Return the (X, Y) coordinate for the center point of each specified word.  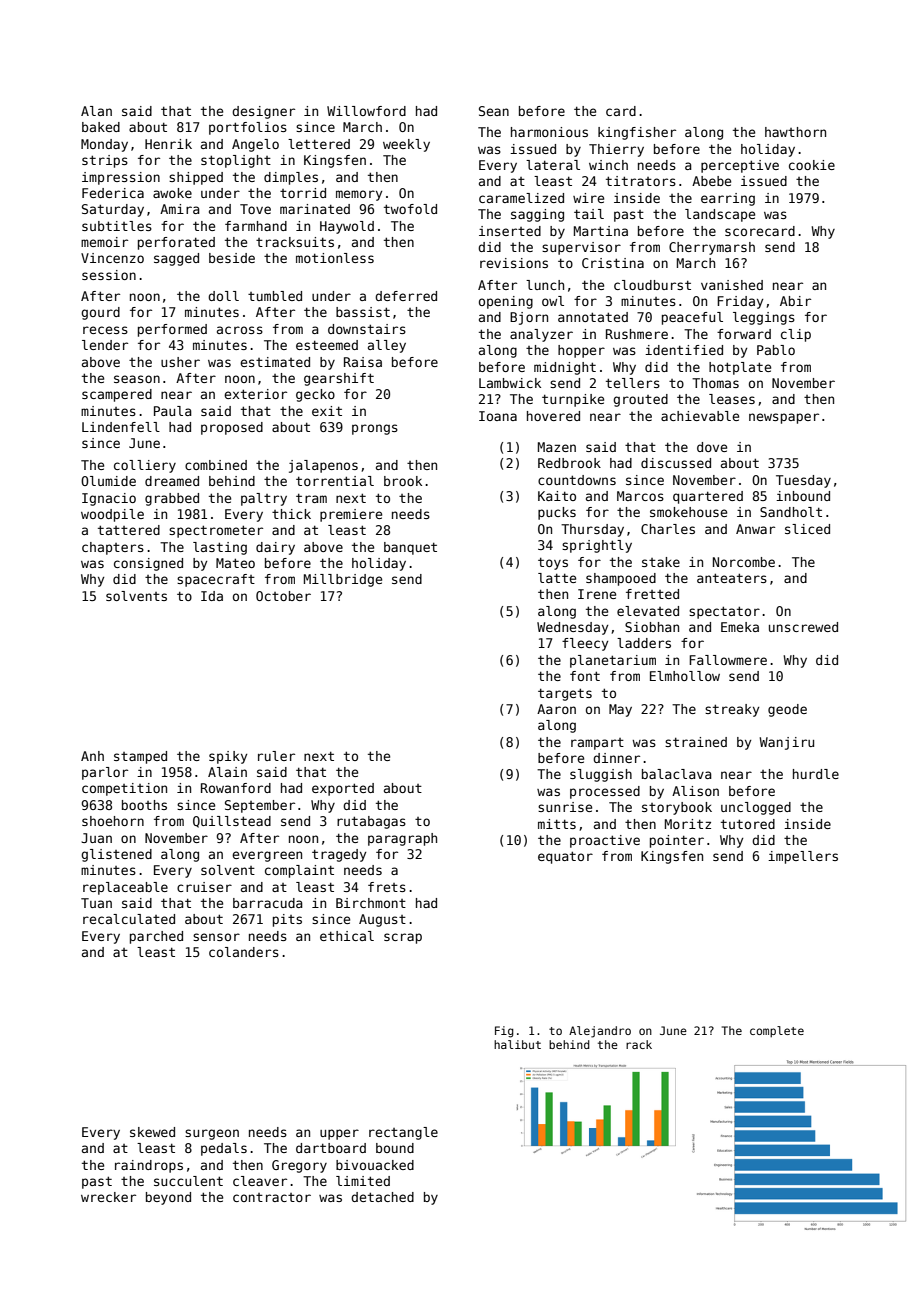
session (109, 275)
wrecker (108, 1197)
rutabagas (371, 822)
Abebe (711, 181)
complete (777, 1032)
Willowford (366, 111)
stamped (140, 757)
